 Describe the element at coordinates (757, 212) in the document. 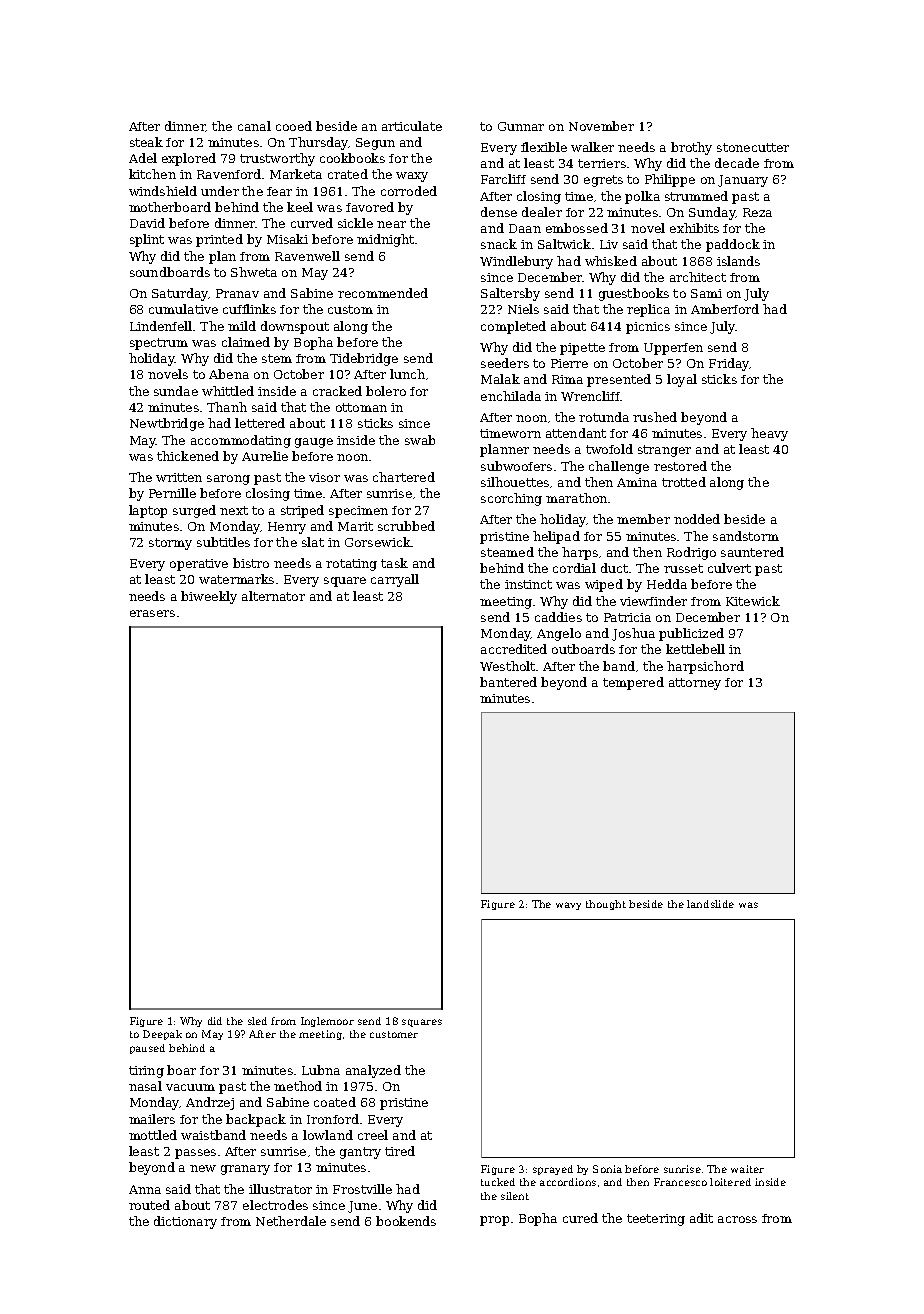

I see `Reza` at that location.
